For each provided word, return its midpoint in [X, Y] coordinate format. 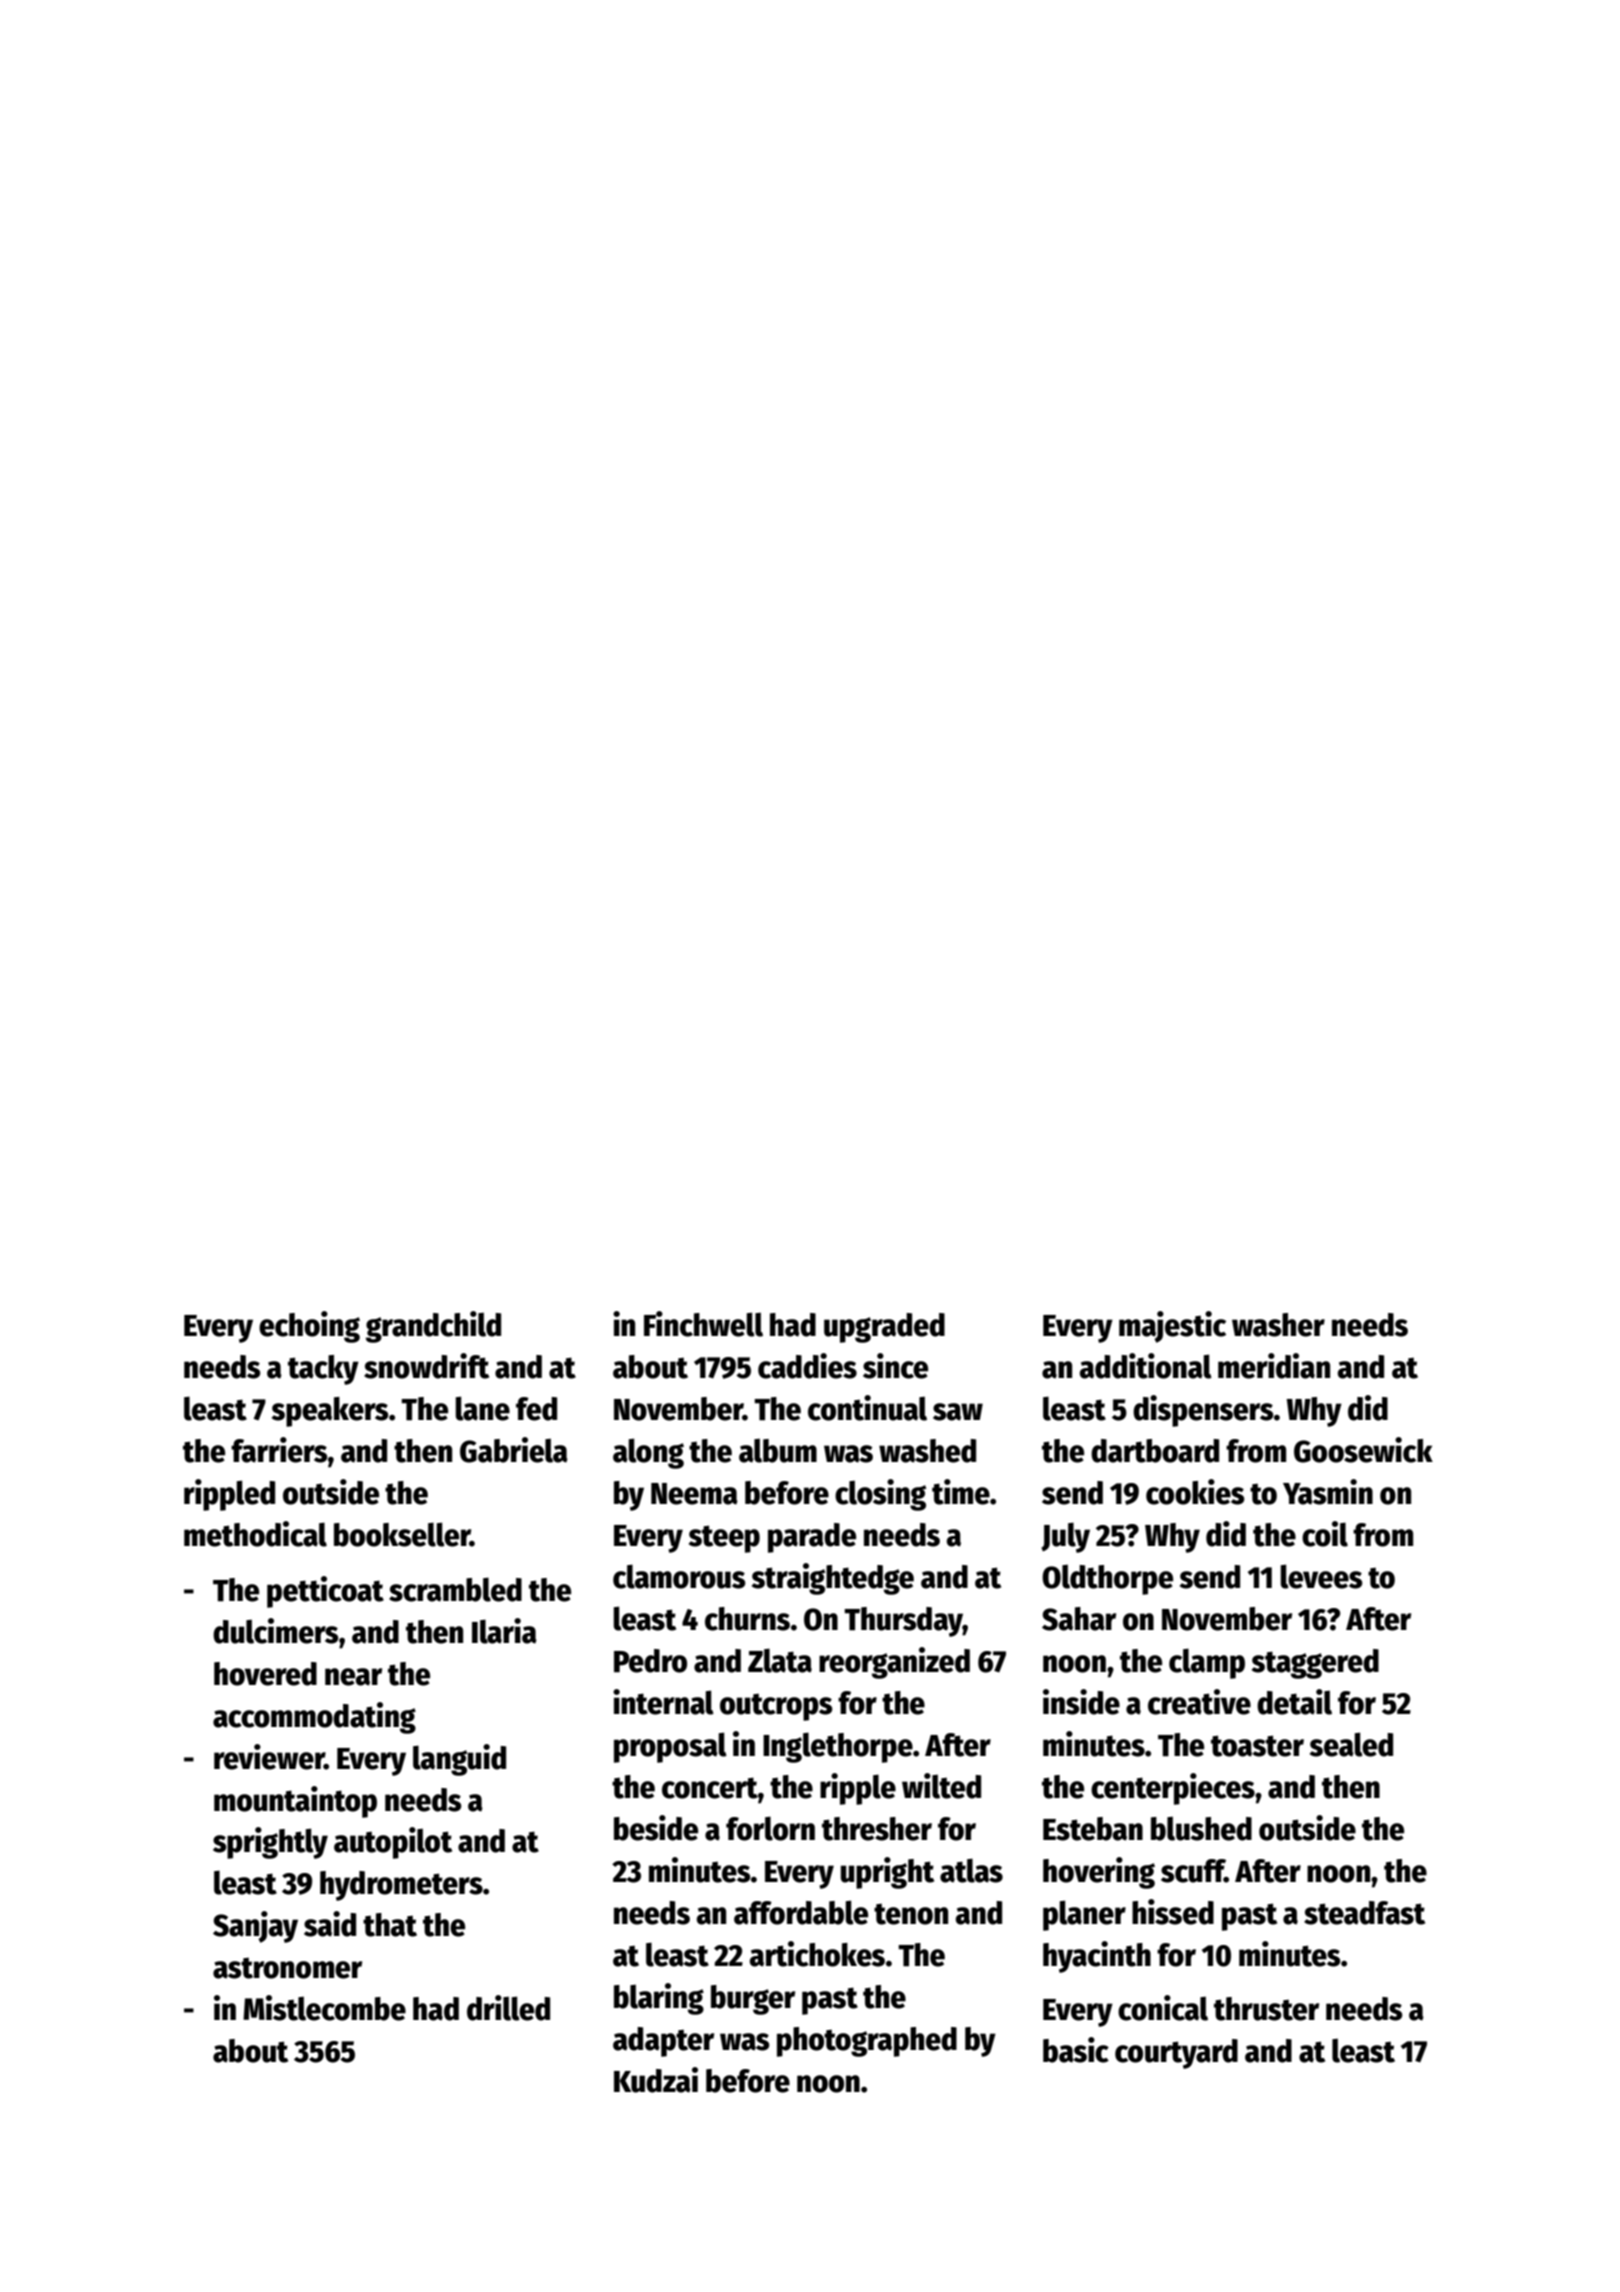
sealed [1351, 1744]
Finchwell [703, 1324]
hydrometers [401, 1886]
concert [710, 1788]
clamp [1207, 1663]
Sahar [1079, 1619]
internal [663, 1702]
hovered [265, 1674]
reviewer [269, 1757]
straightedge [833, 1579]
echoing [309, 1327]
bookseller [402, 1534]
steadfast [1364, 1913]
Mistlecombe [324, 2008]
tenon [911, 1914]
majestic [1172, 1327]
